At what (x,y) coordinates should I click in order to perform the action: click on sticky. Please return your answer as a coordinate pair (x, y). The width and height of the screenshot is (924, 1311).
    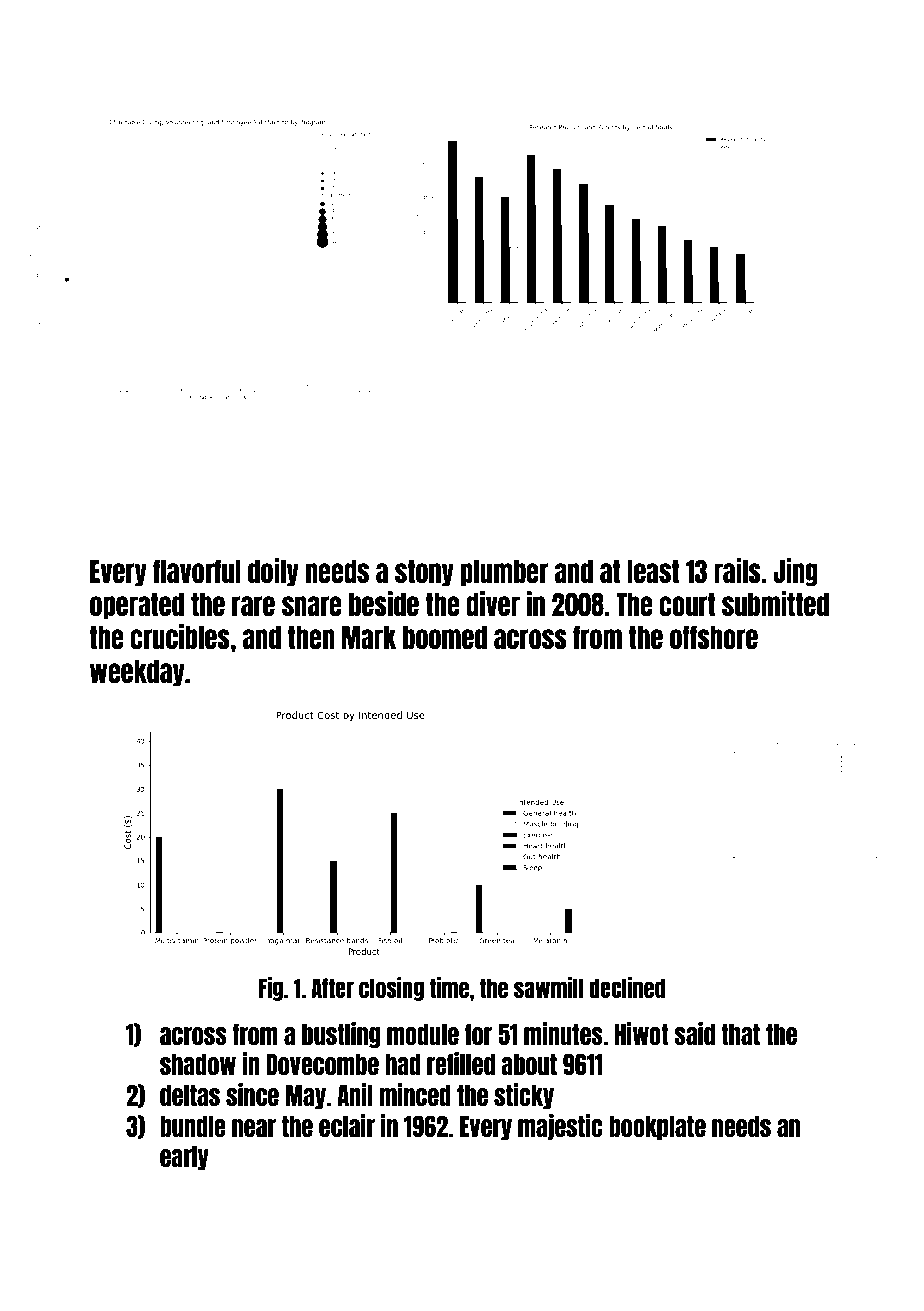
    Looking at the image, I should click on (524, 1096).
